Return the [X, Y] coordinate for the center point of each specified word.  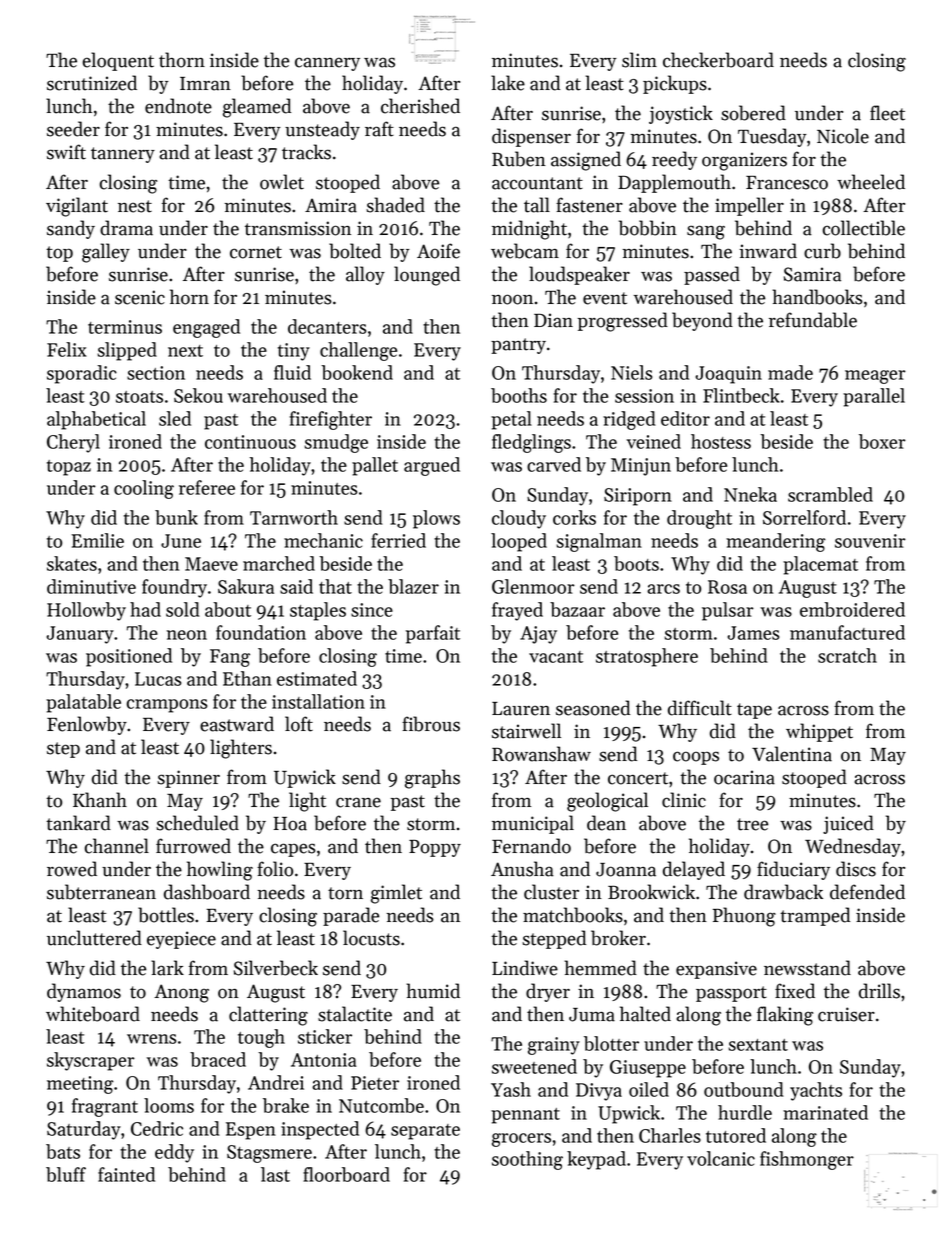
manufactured [847, 632]
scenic [140, 297]
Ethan [247, 678]
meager [875, 377]
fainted [126, 1174]
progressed [623, 322]
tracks [306, 152]
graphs [432, 779]
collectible [864, 228]
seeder [73, 129]
